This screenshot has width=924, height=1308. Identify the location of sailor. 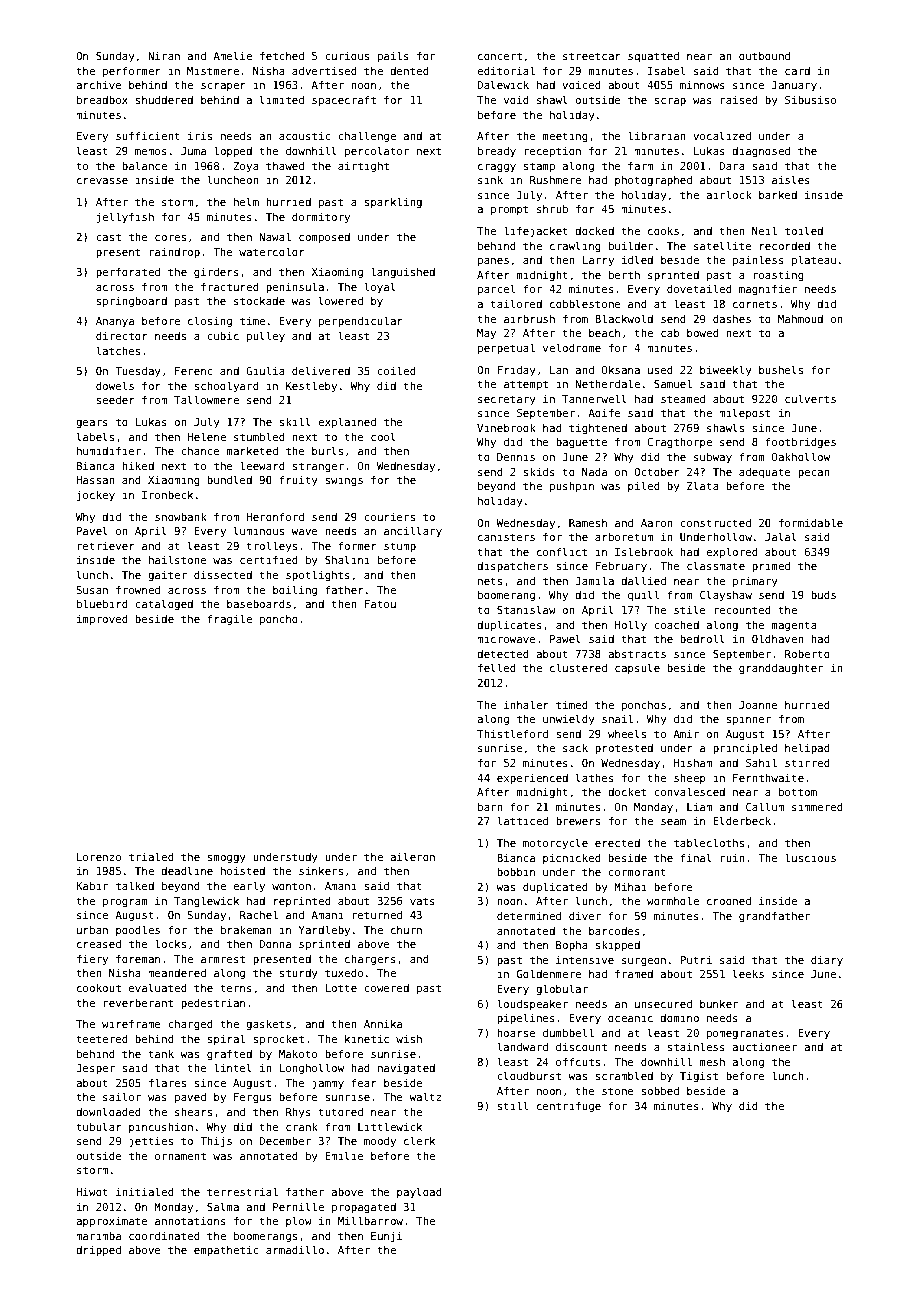
(122, 1096).
